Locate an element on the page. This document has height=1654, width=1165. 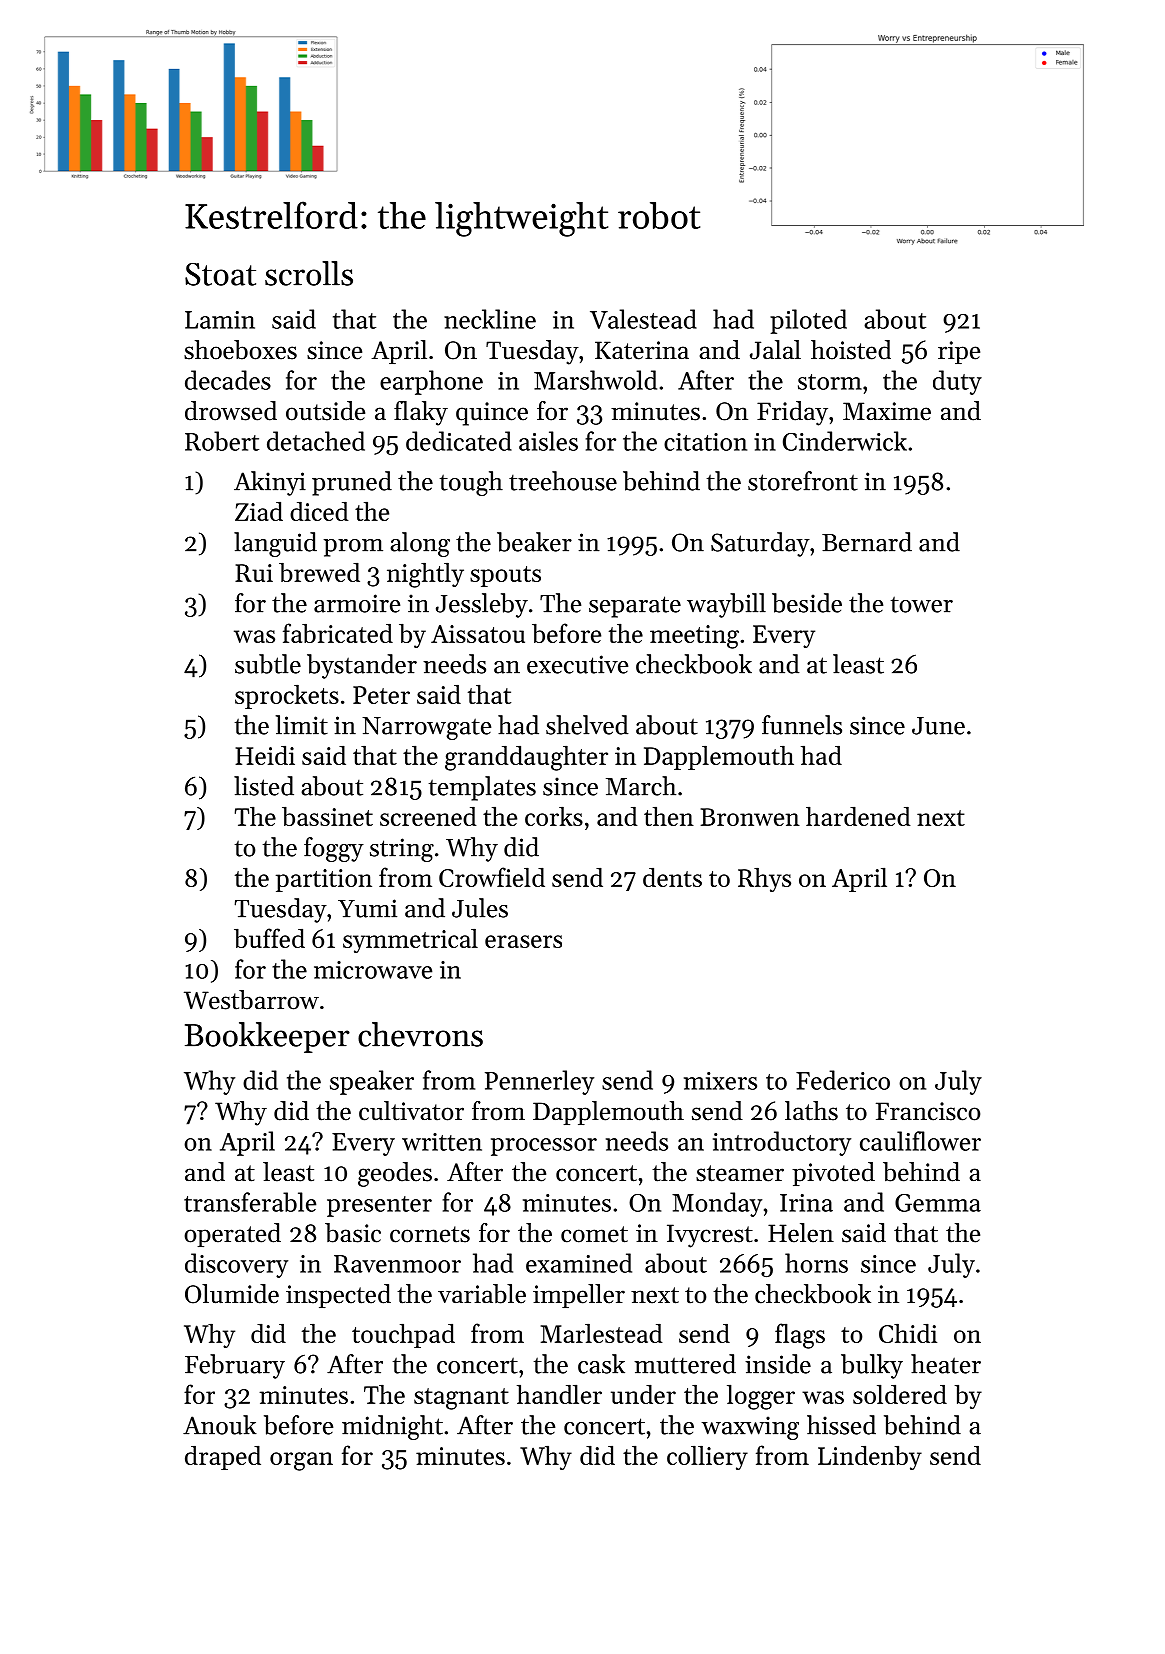
tower is located at coordinates (922, 604).
